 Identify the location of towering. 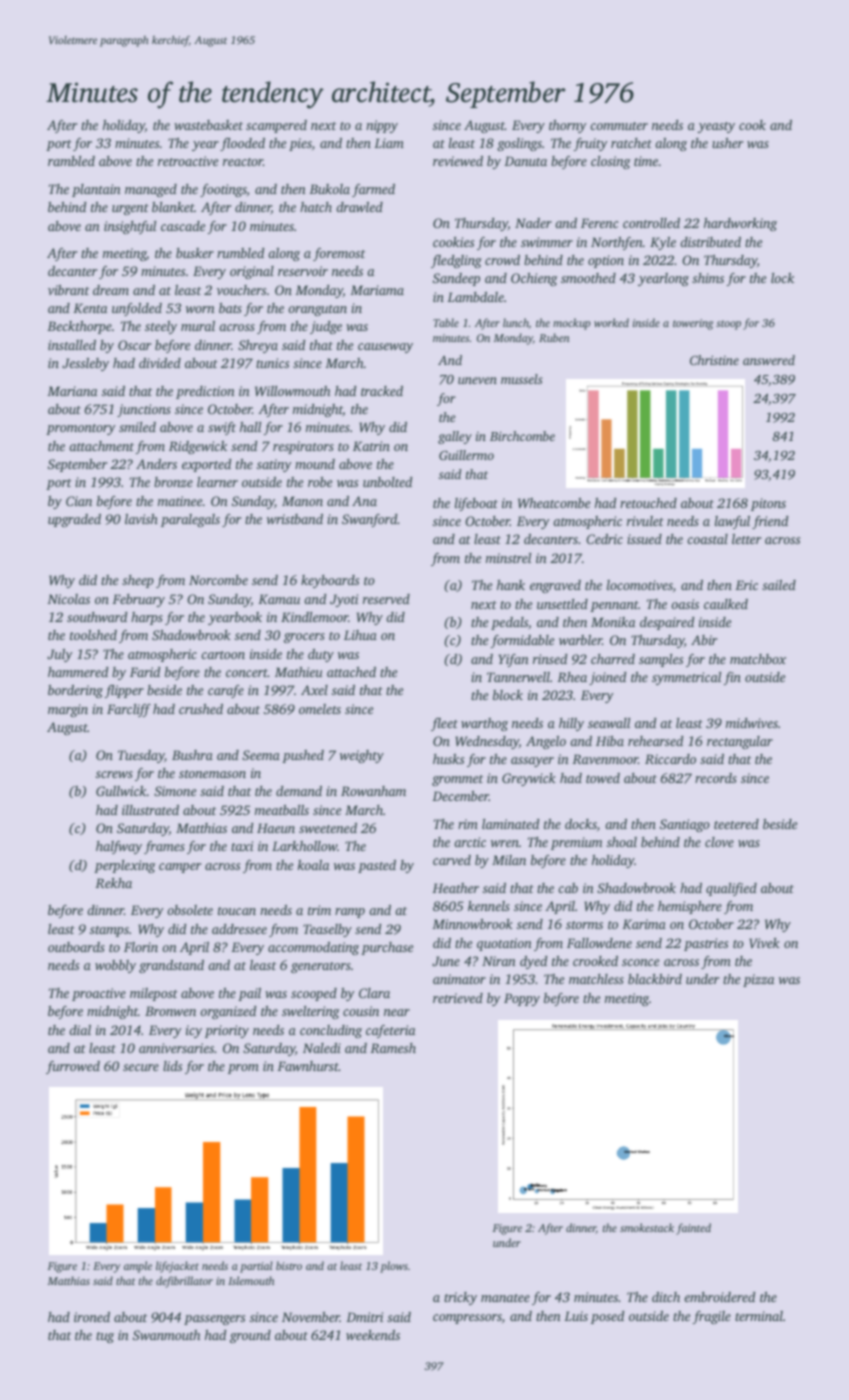
(693, 324).
